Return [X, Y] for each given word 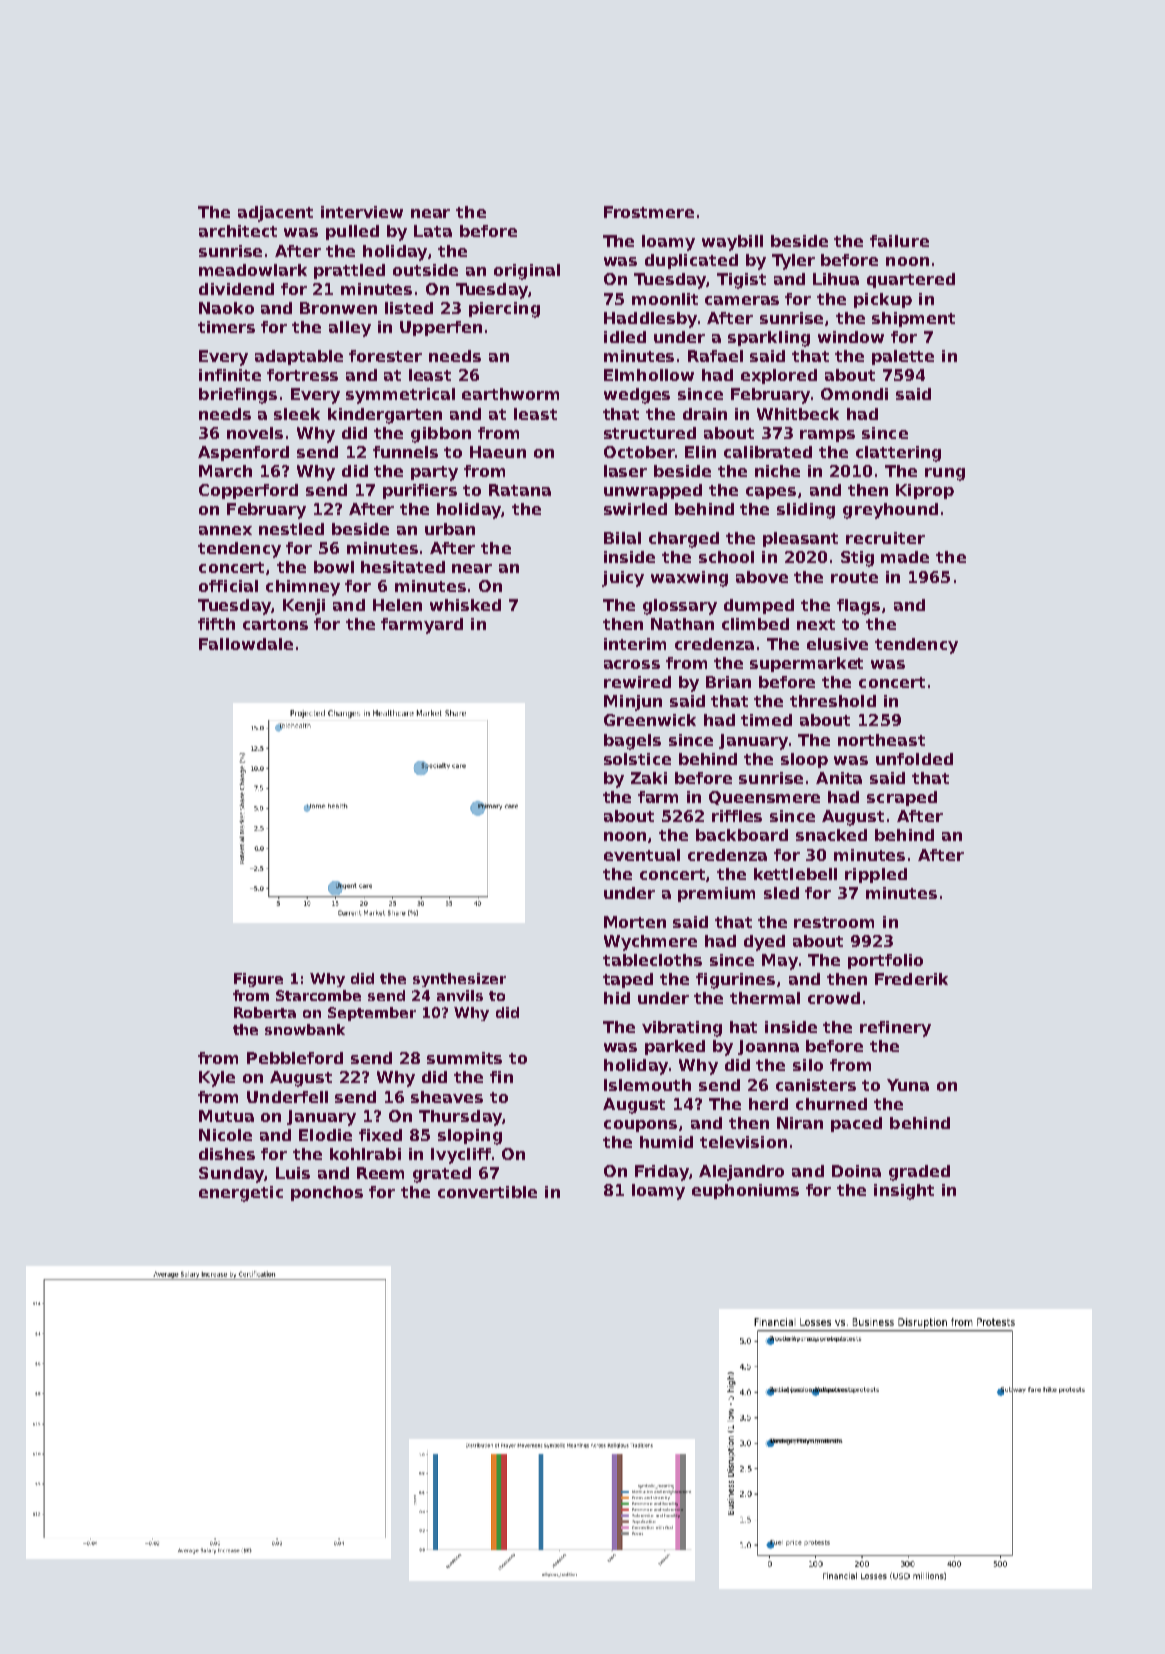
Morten [635, 922]
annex [225, 530]
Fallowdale [246, 644]
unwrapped [653, 491]
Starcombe [318, 995]
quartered [911, 280]
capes [771, 493]
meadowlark [253, 270]
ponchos [327, 1193]
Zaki [649, 778]
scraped [902, 798]
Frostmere [649, 212]
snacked [831, 835]
